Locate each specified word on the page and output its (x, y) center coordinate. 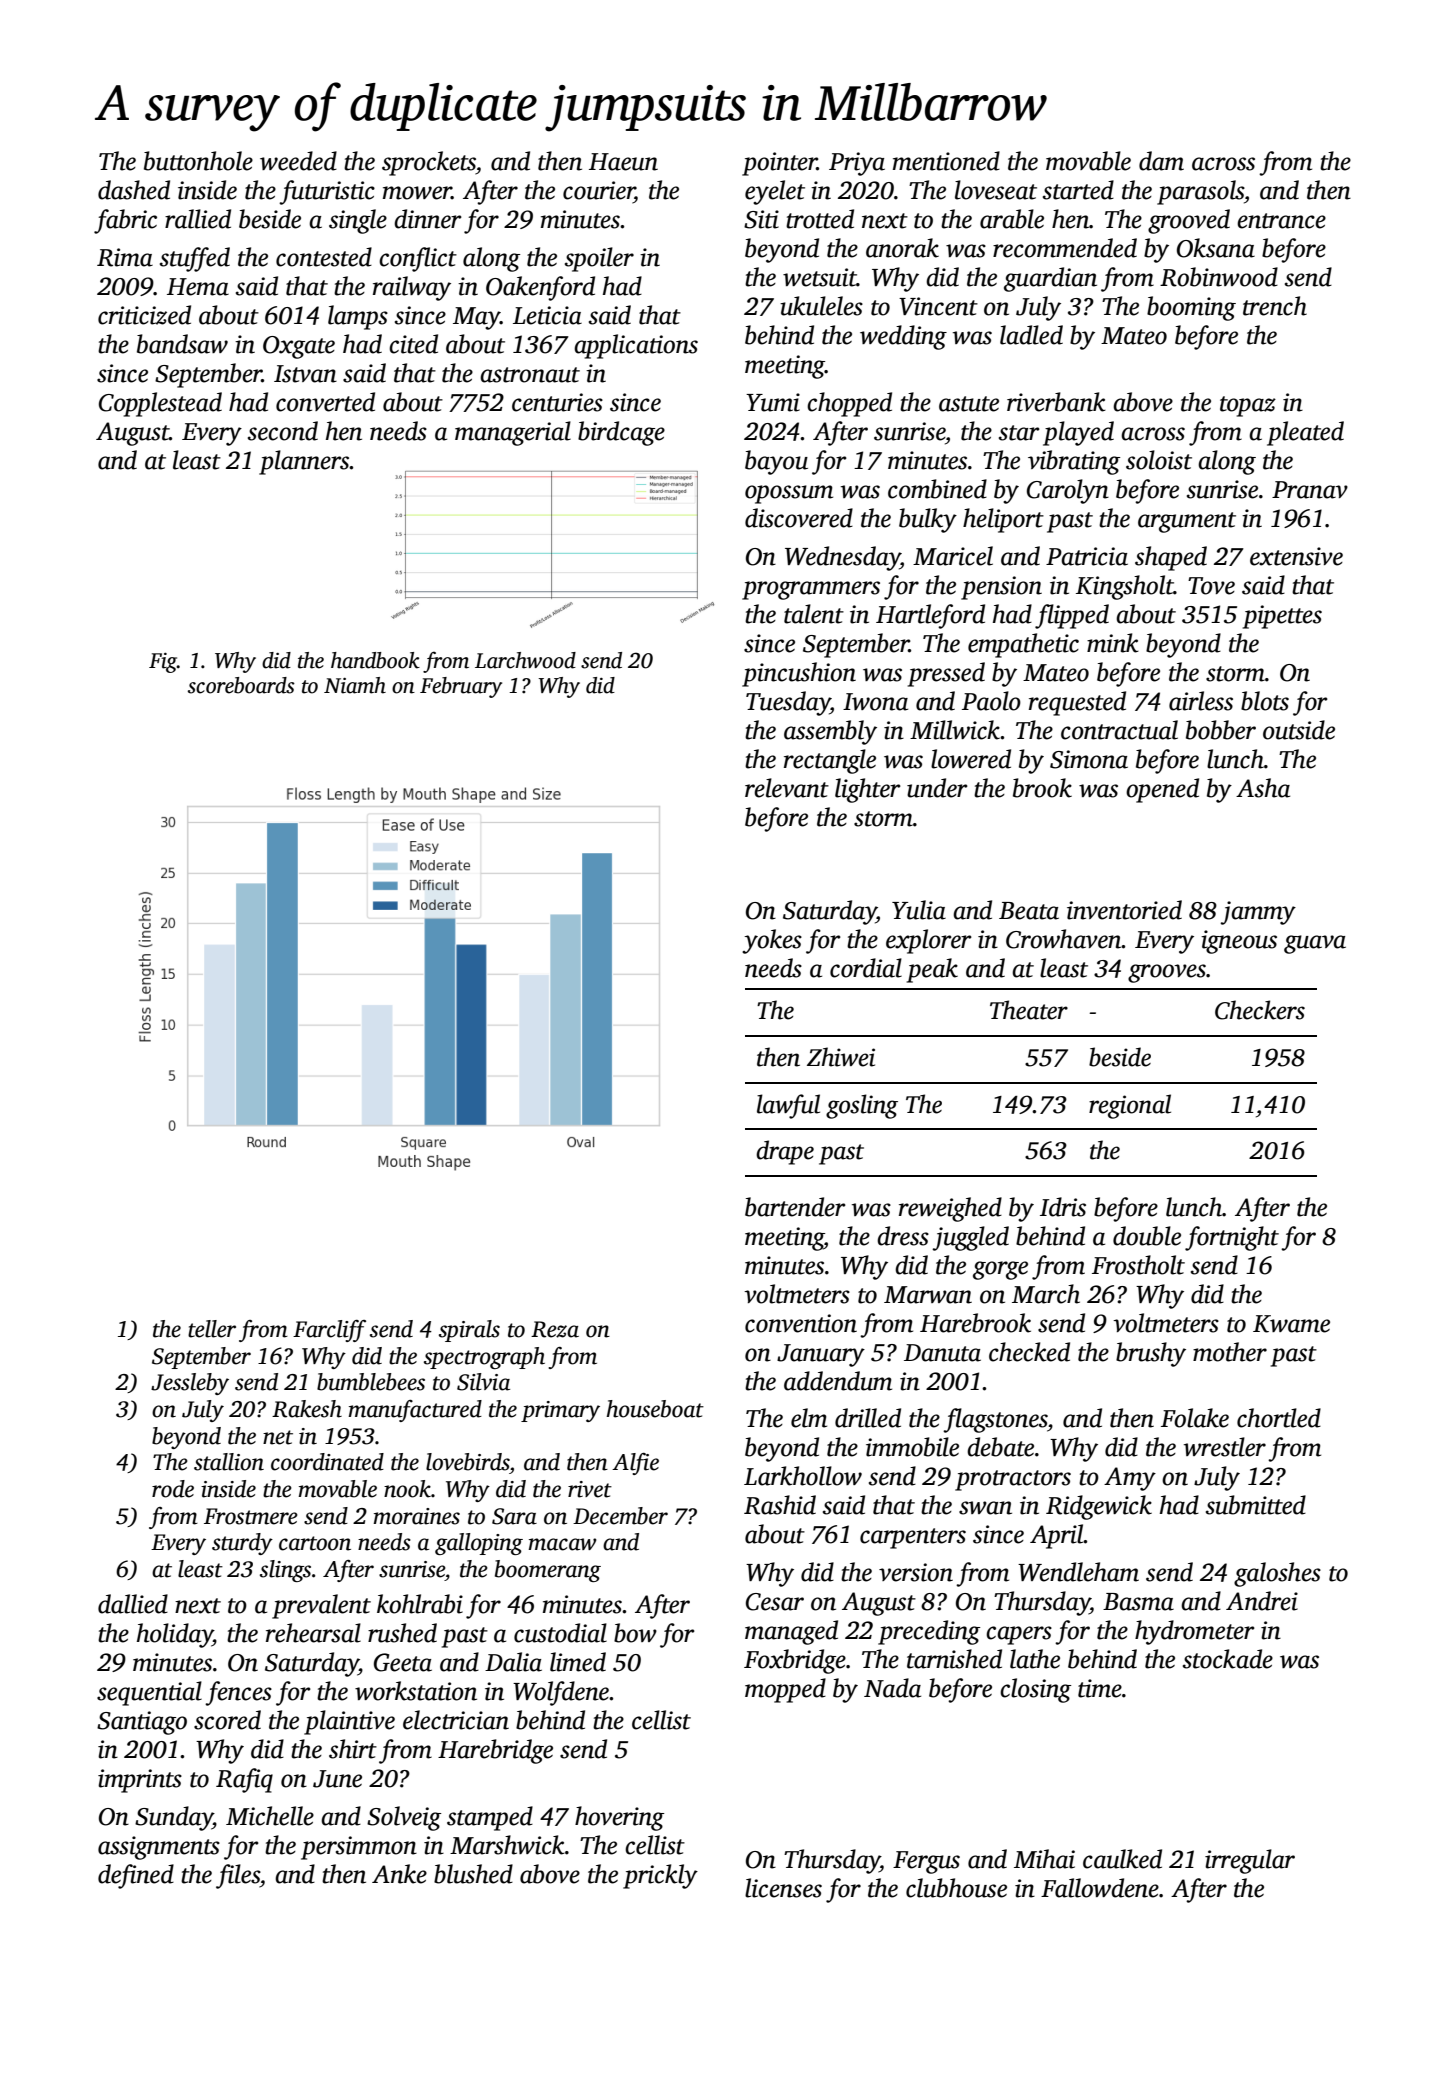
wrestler (1225, 1447)
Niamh (355, 685)
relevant (787, 788)
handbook (375, 660)
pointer (779, 164)
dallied (133, 1604)
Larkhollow (803, 1476)
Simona (1089, 759)
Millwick (955, 730)
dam (1161, 161)
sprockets (429, 163)
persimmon (359, 1848)
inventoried (1124, 910)
